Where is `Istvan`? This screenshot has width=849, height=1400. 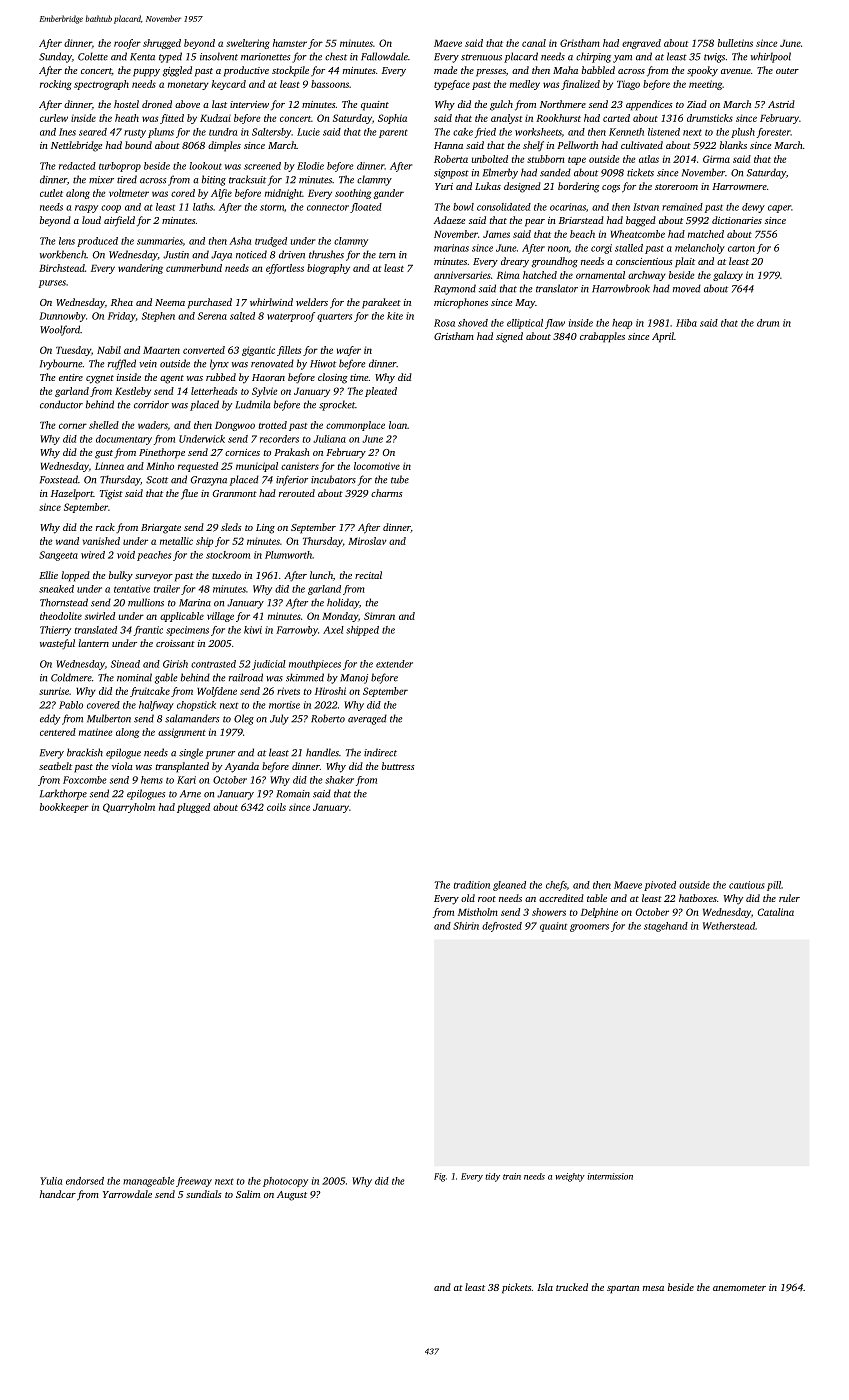
Istvan is located at coordinates (646, 207).
